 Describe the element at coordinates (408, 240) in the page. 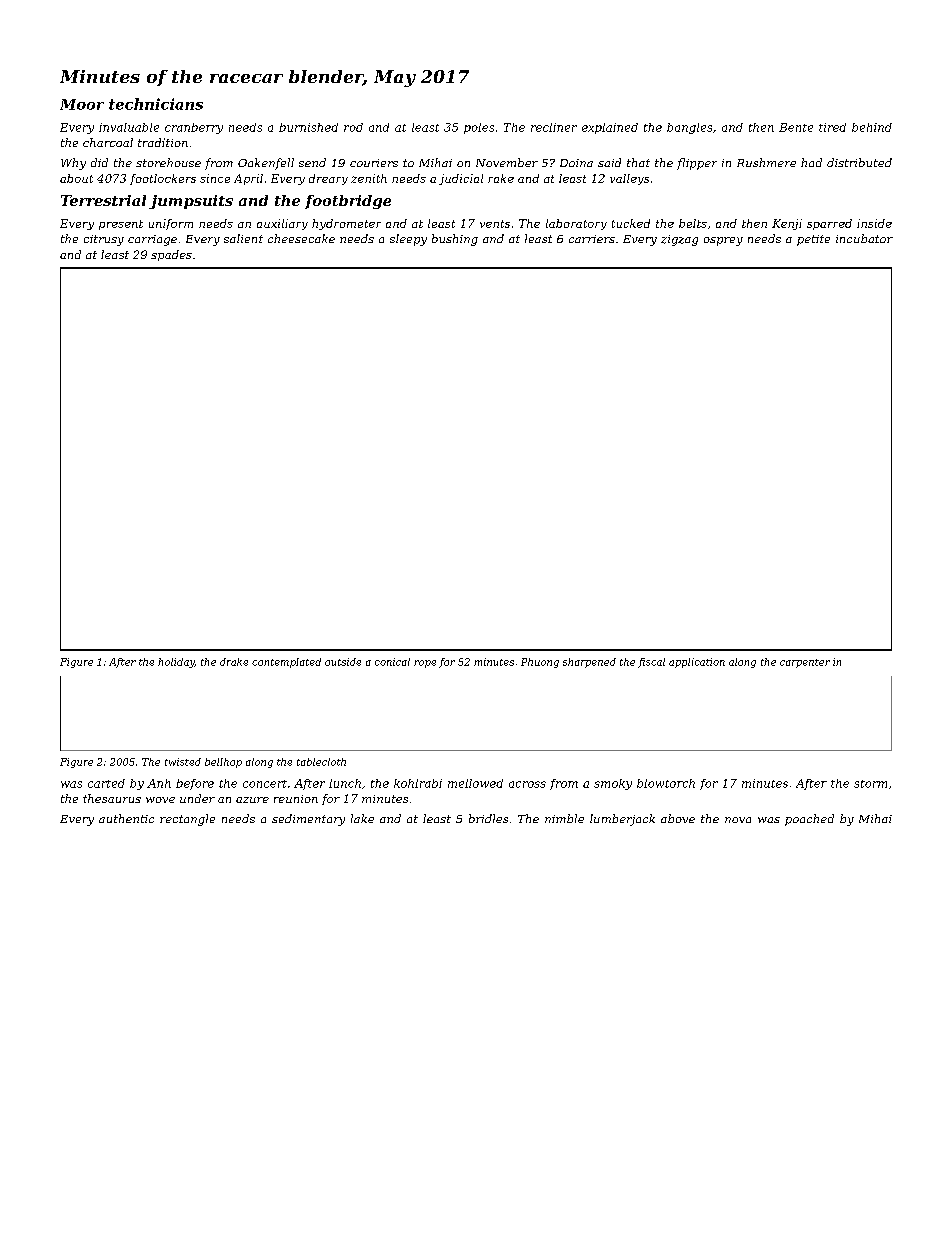

I see `sleepy` at that location.
